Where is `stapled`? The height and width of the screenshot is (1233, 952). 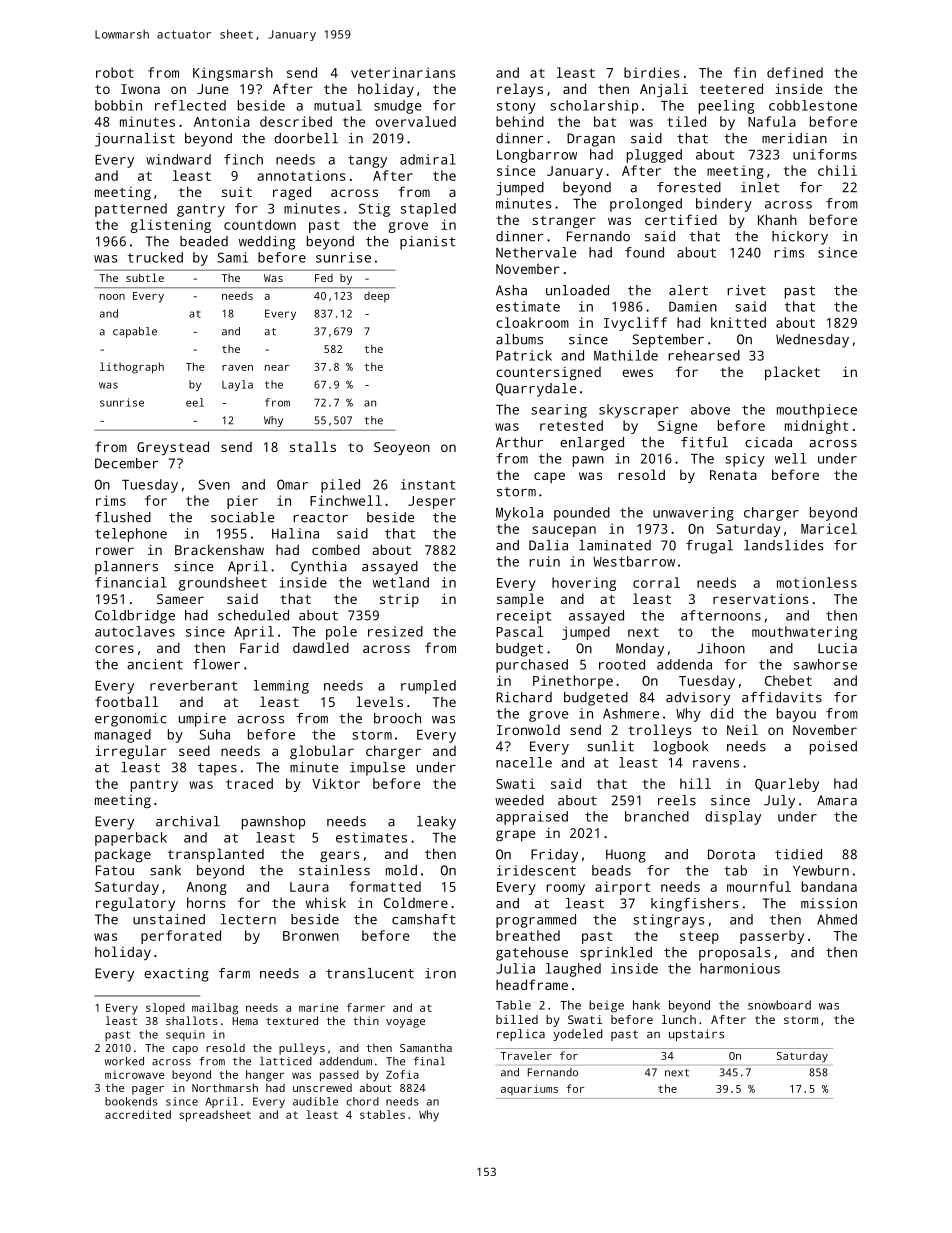 stapled is located at coordinates (428, 210).
